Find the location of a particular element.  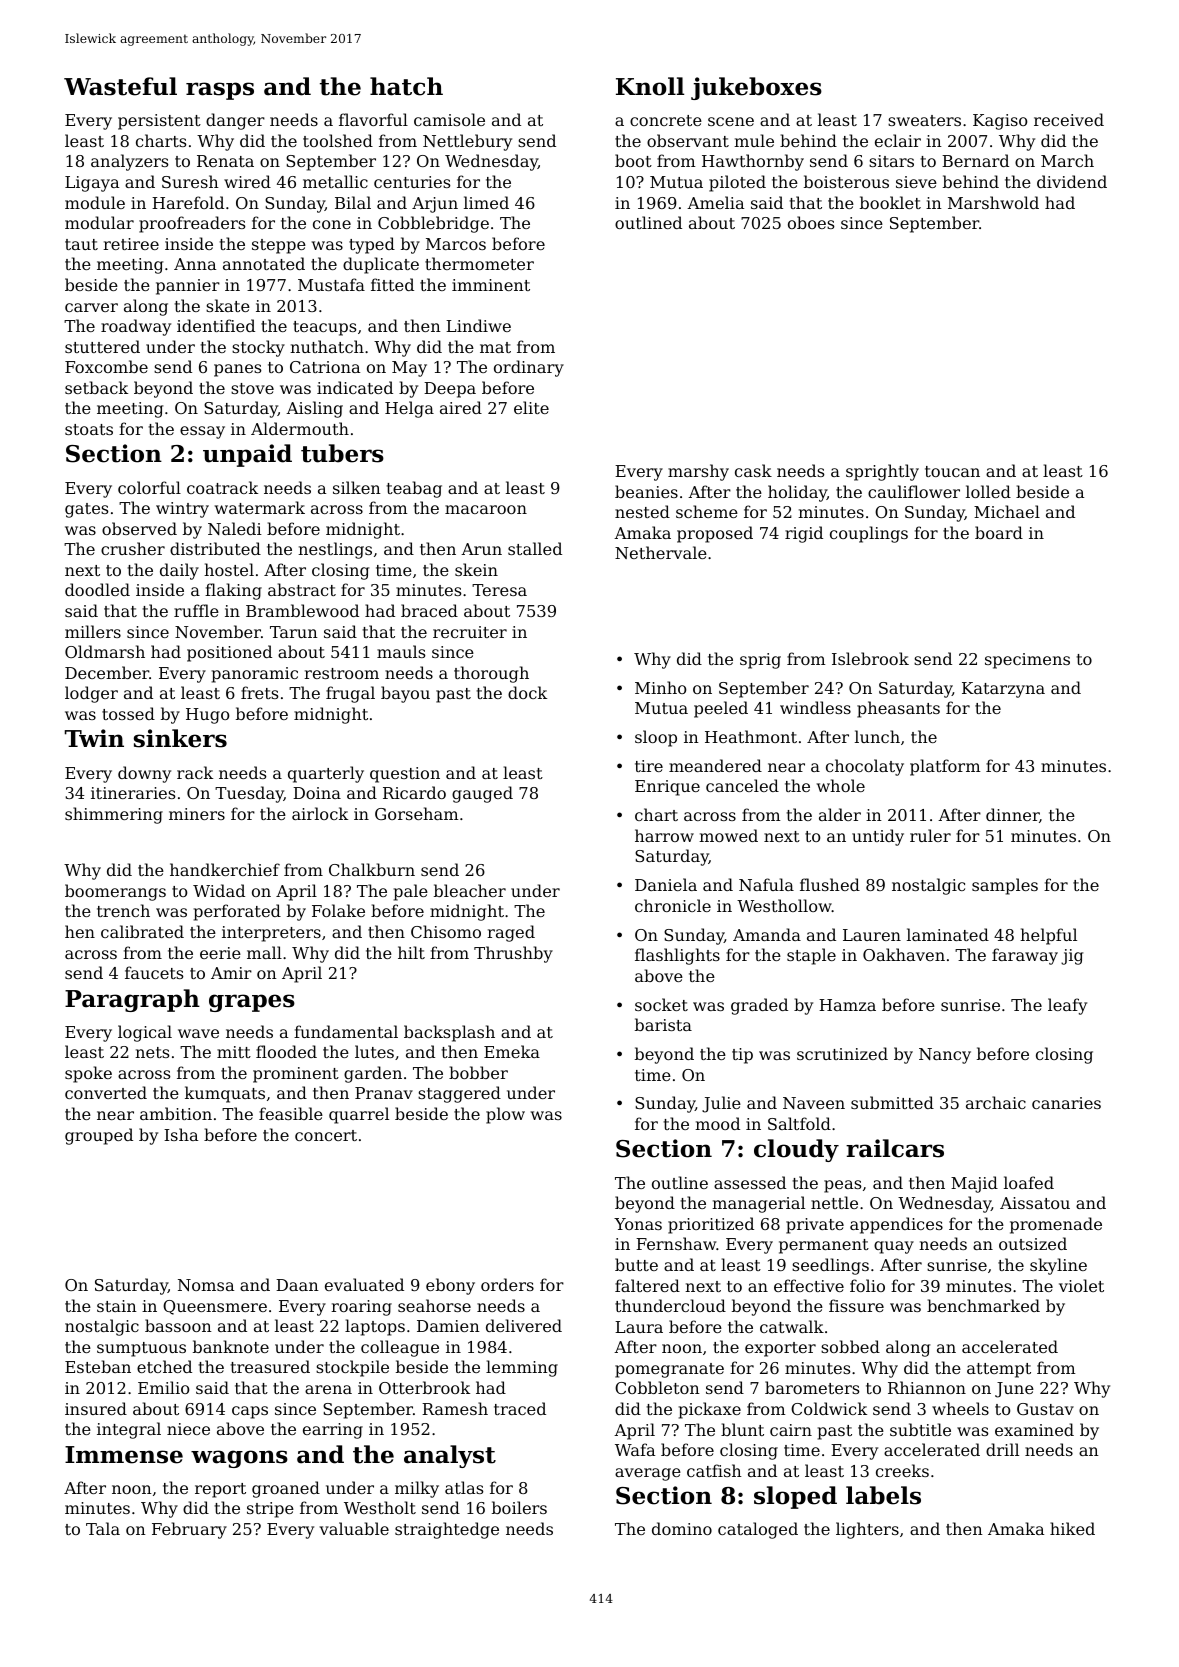

analyzers is located at coordinates (129, 162).
